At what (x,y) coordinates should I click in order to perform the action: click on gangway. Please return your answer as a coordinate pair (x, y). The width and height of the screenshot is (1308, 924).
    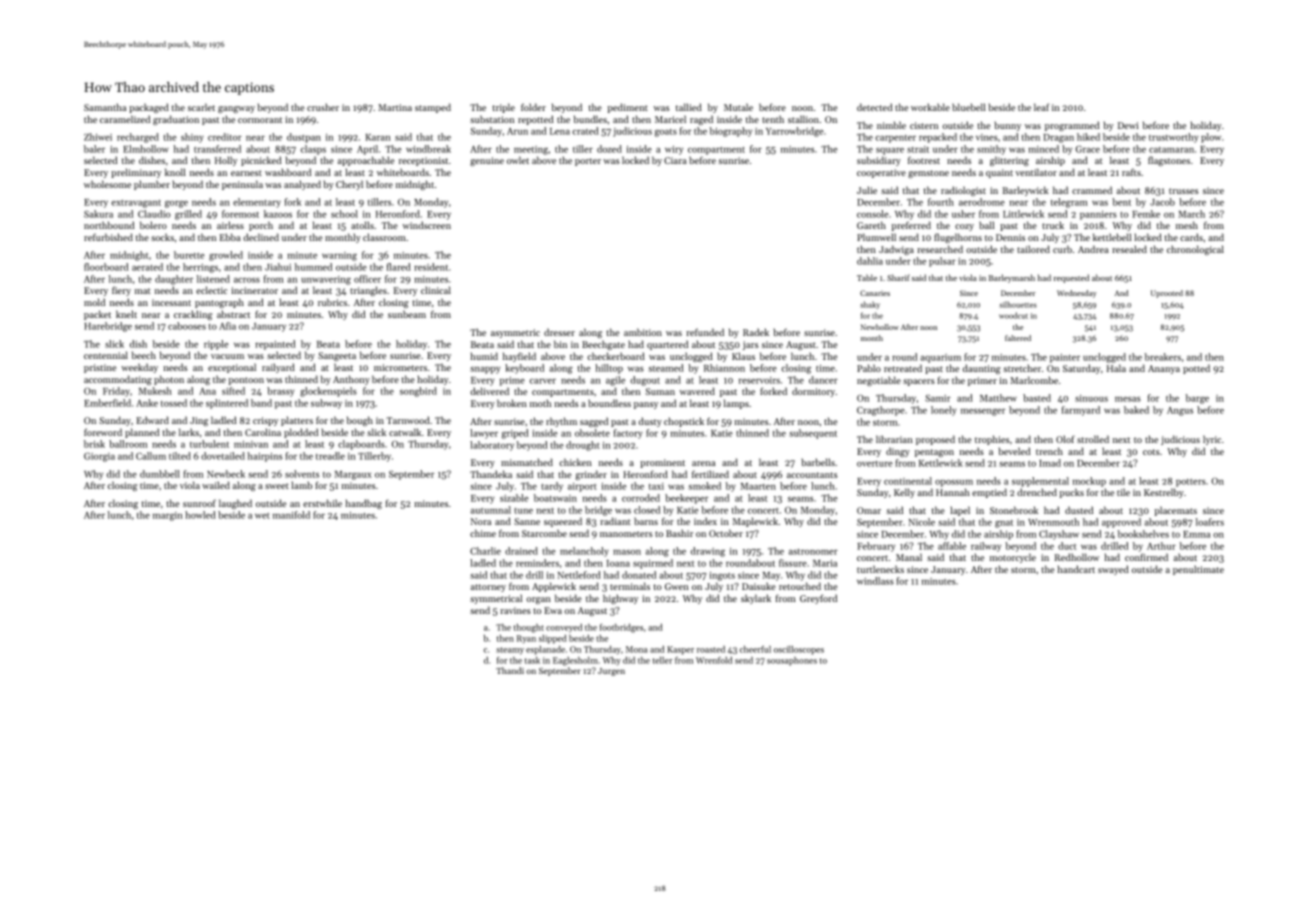
    Looking at the image, I should click on (236, 109).
